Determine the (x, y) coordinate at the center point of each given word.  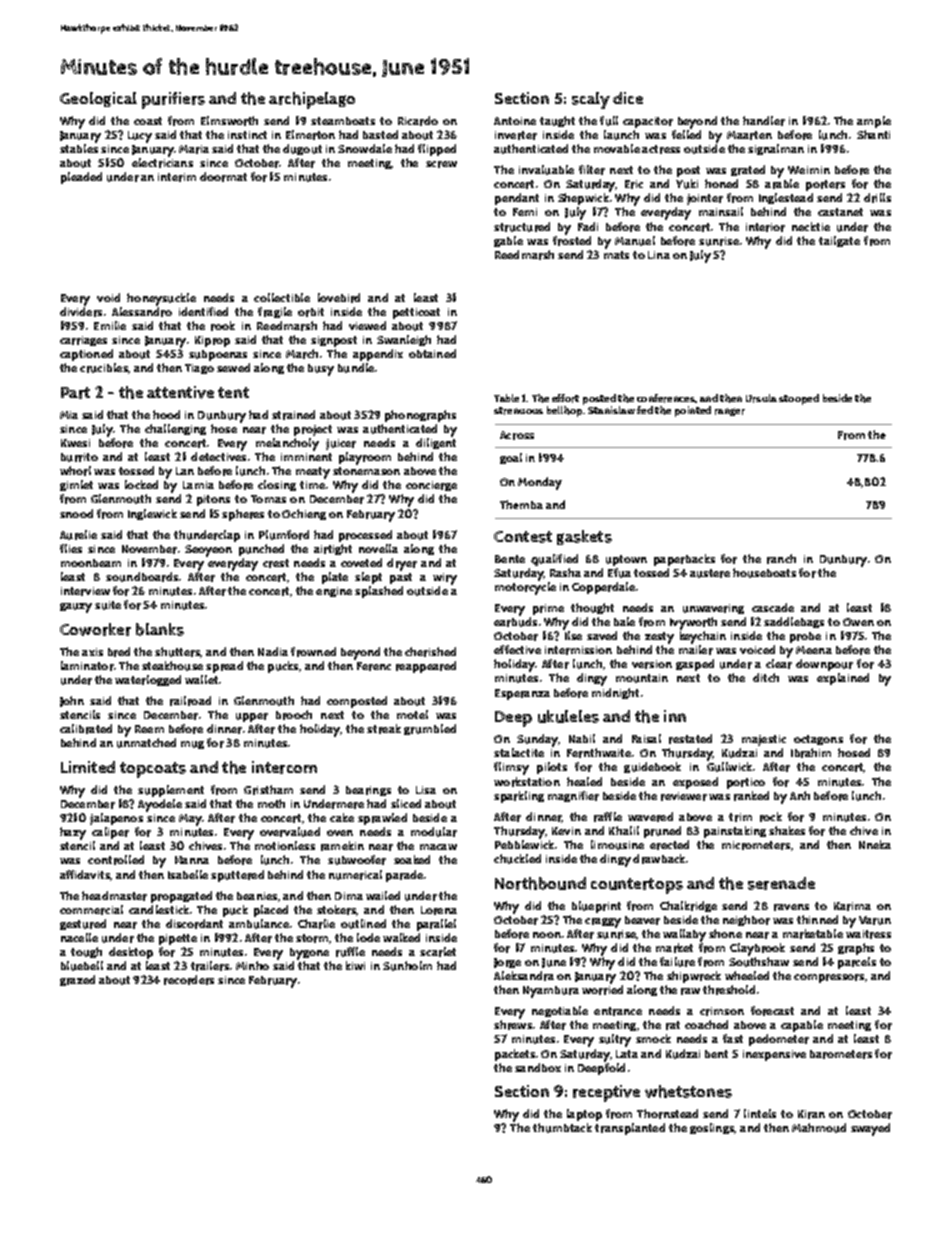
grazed (77, 980)
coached (706, 1024)
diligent (436, 443)
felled (686, 134)
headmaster (114, 896)
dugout (302, 149)
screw (441, 164)
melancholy (287, 444)
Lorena (439, 910)
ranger (730, 412)
